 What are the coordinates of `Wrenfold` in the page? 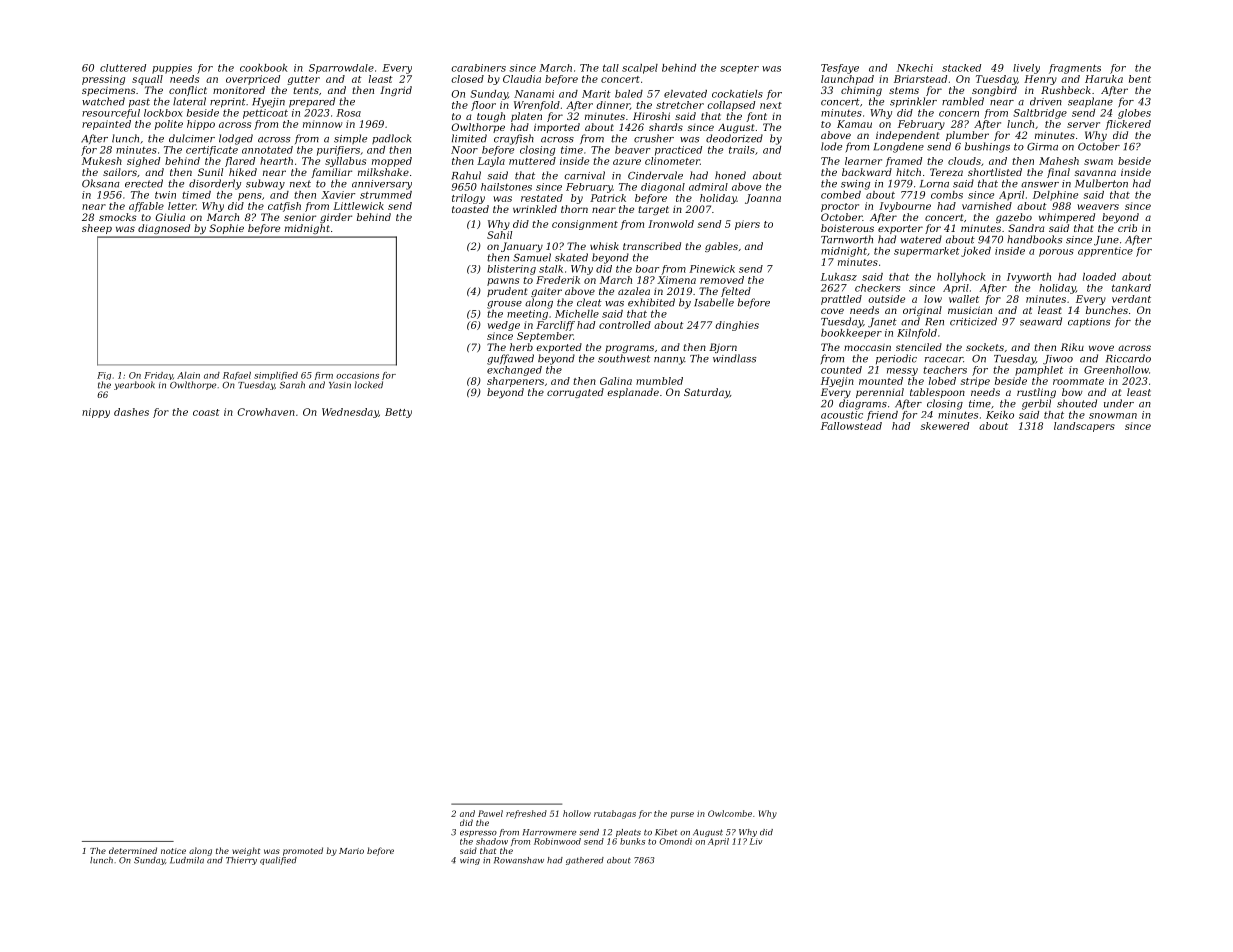 It's located at (537, 106).
